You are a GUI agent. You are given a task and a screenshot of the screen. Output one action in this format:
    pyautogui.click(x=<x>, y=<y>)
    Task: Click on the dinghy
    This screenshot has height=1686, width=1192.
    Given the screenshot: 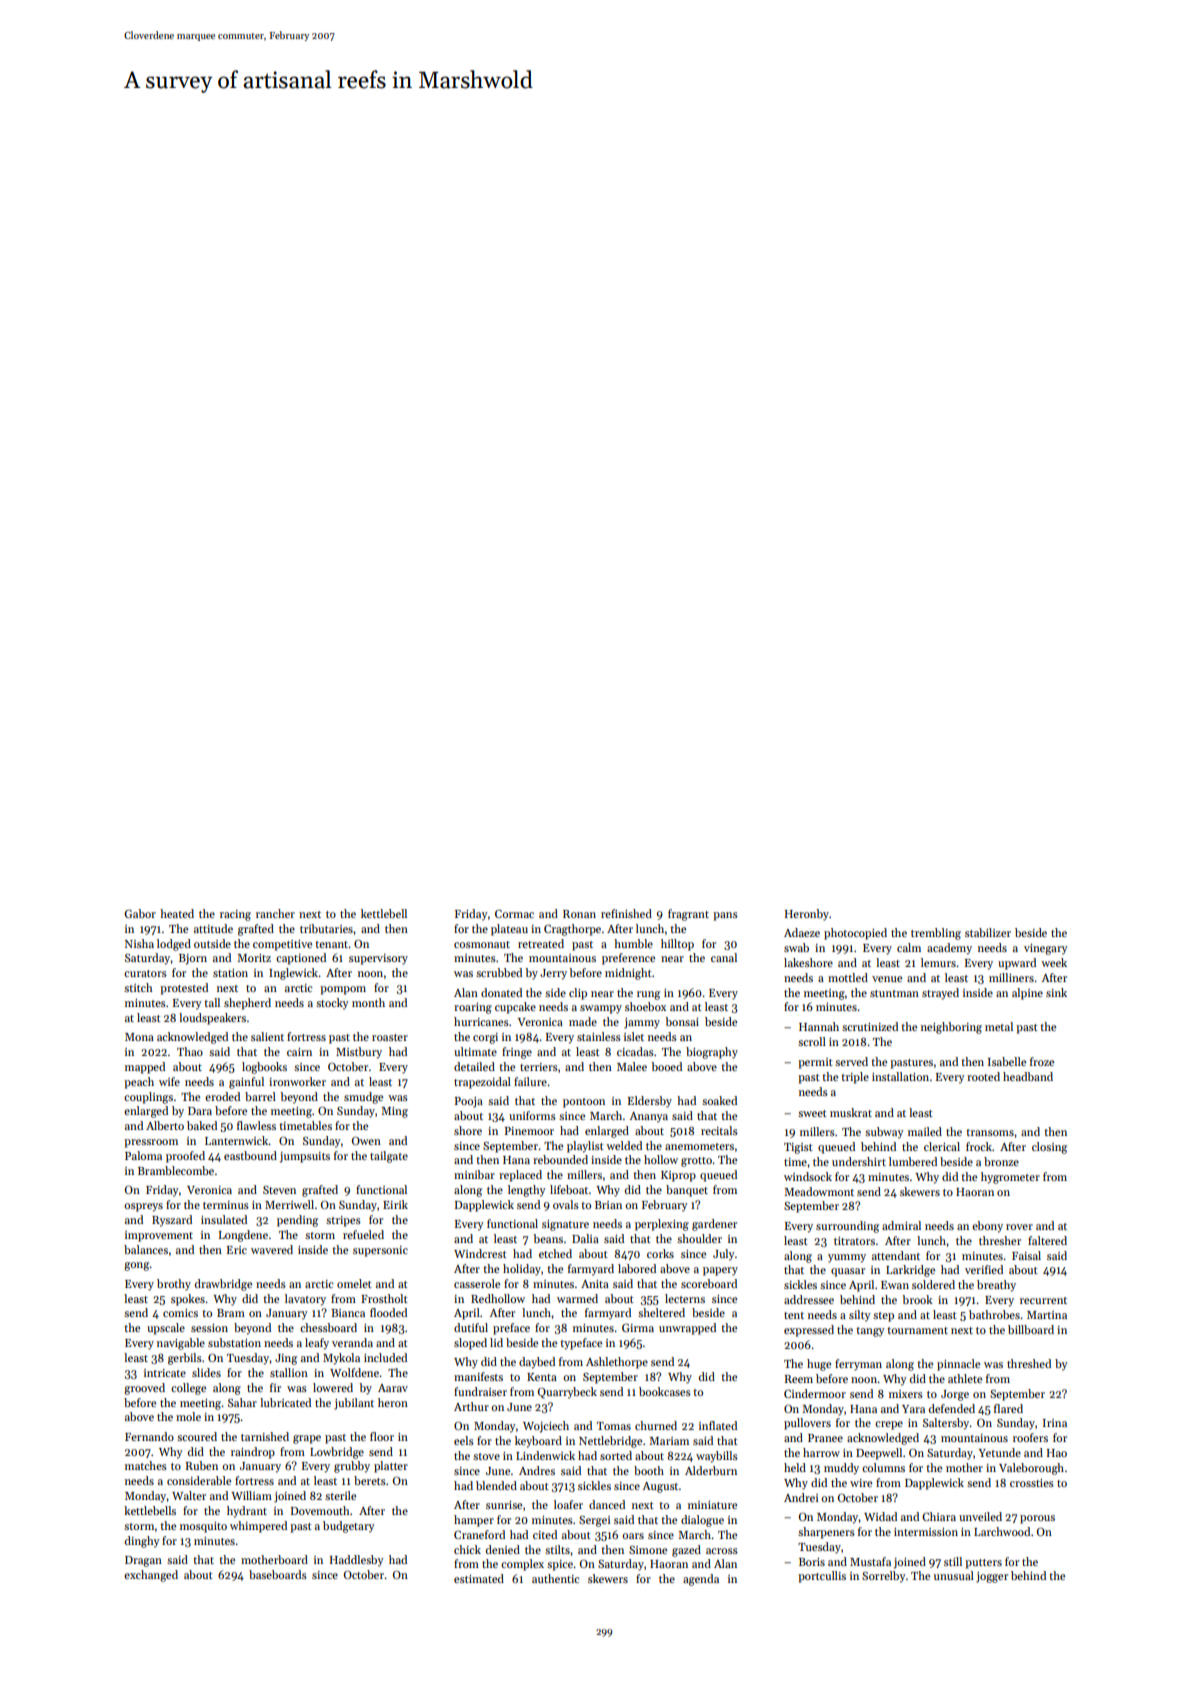 What is the action you would take?
    pyautogui.click(x=142, y=1542)
